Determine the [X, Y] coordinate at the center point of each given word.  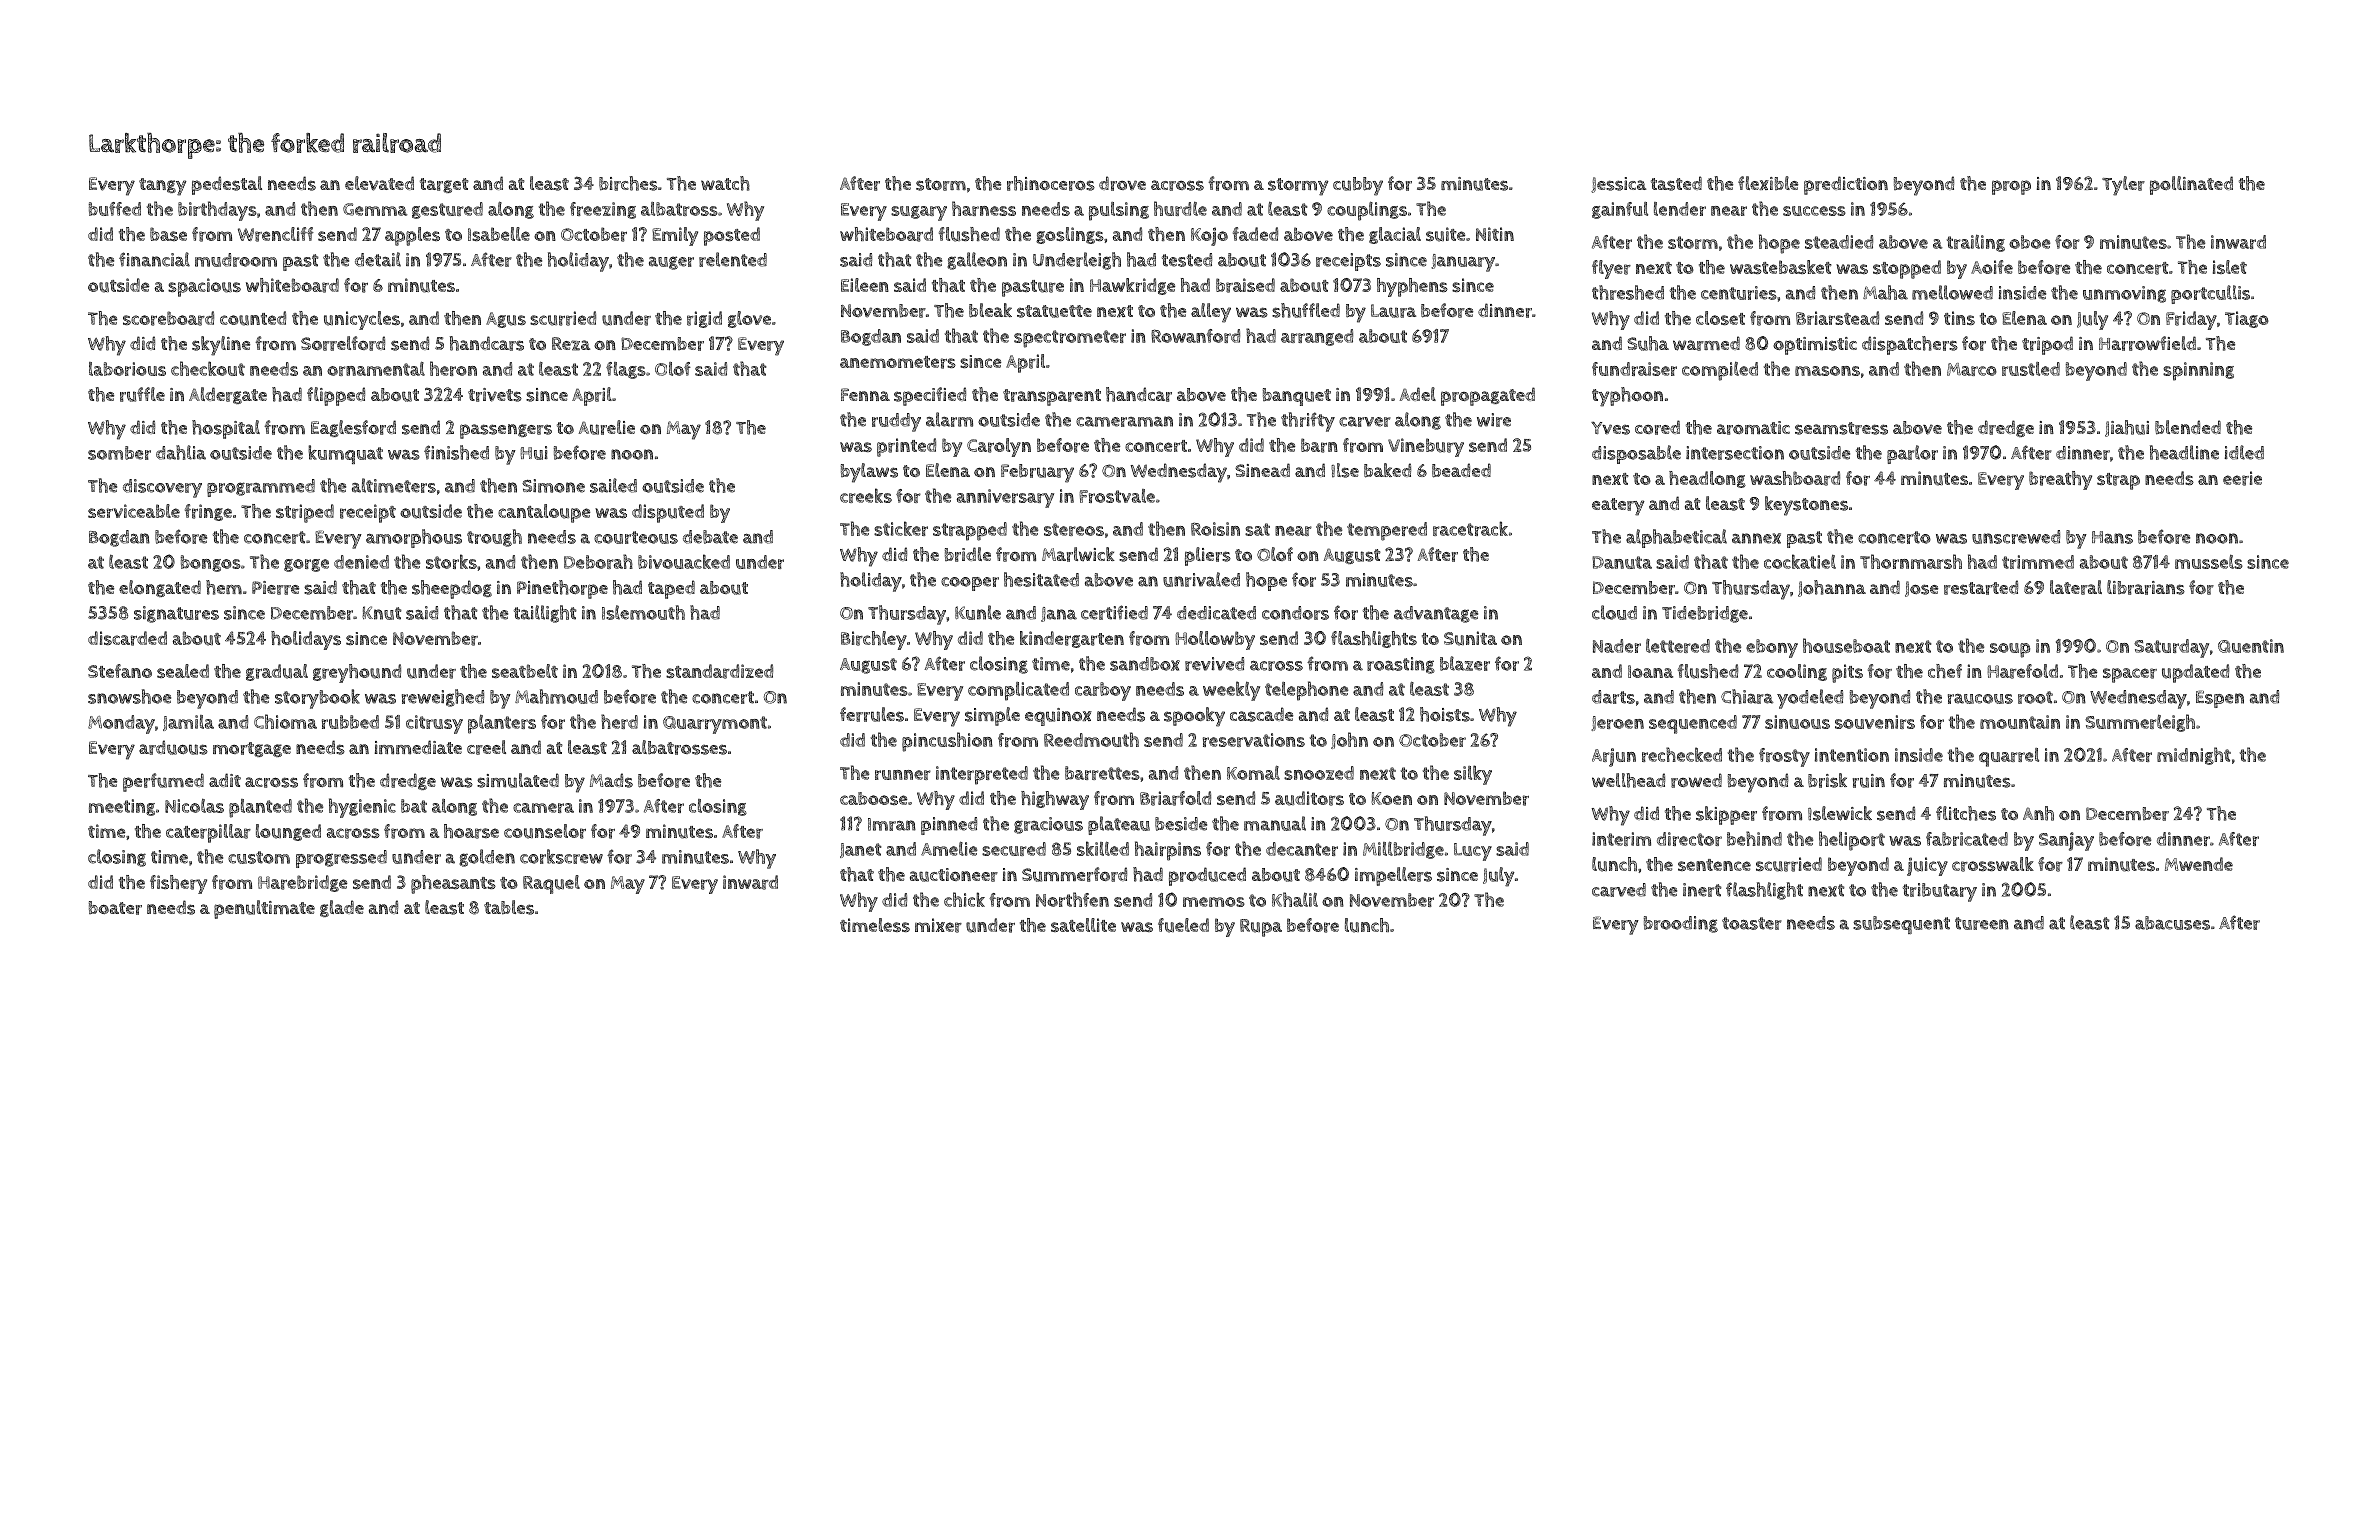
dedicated [1216, 613]
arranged [1317, 337]
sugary [919, 213]
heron [453, 368]
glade [342, 908]
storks [451, 561]
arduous [173, 747]
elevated [379, 183]
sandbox [1145, 664]
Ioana [1650, 671]
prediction [1846, 185]
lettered [1678, 645]
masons [1827, 371]
